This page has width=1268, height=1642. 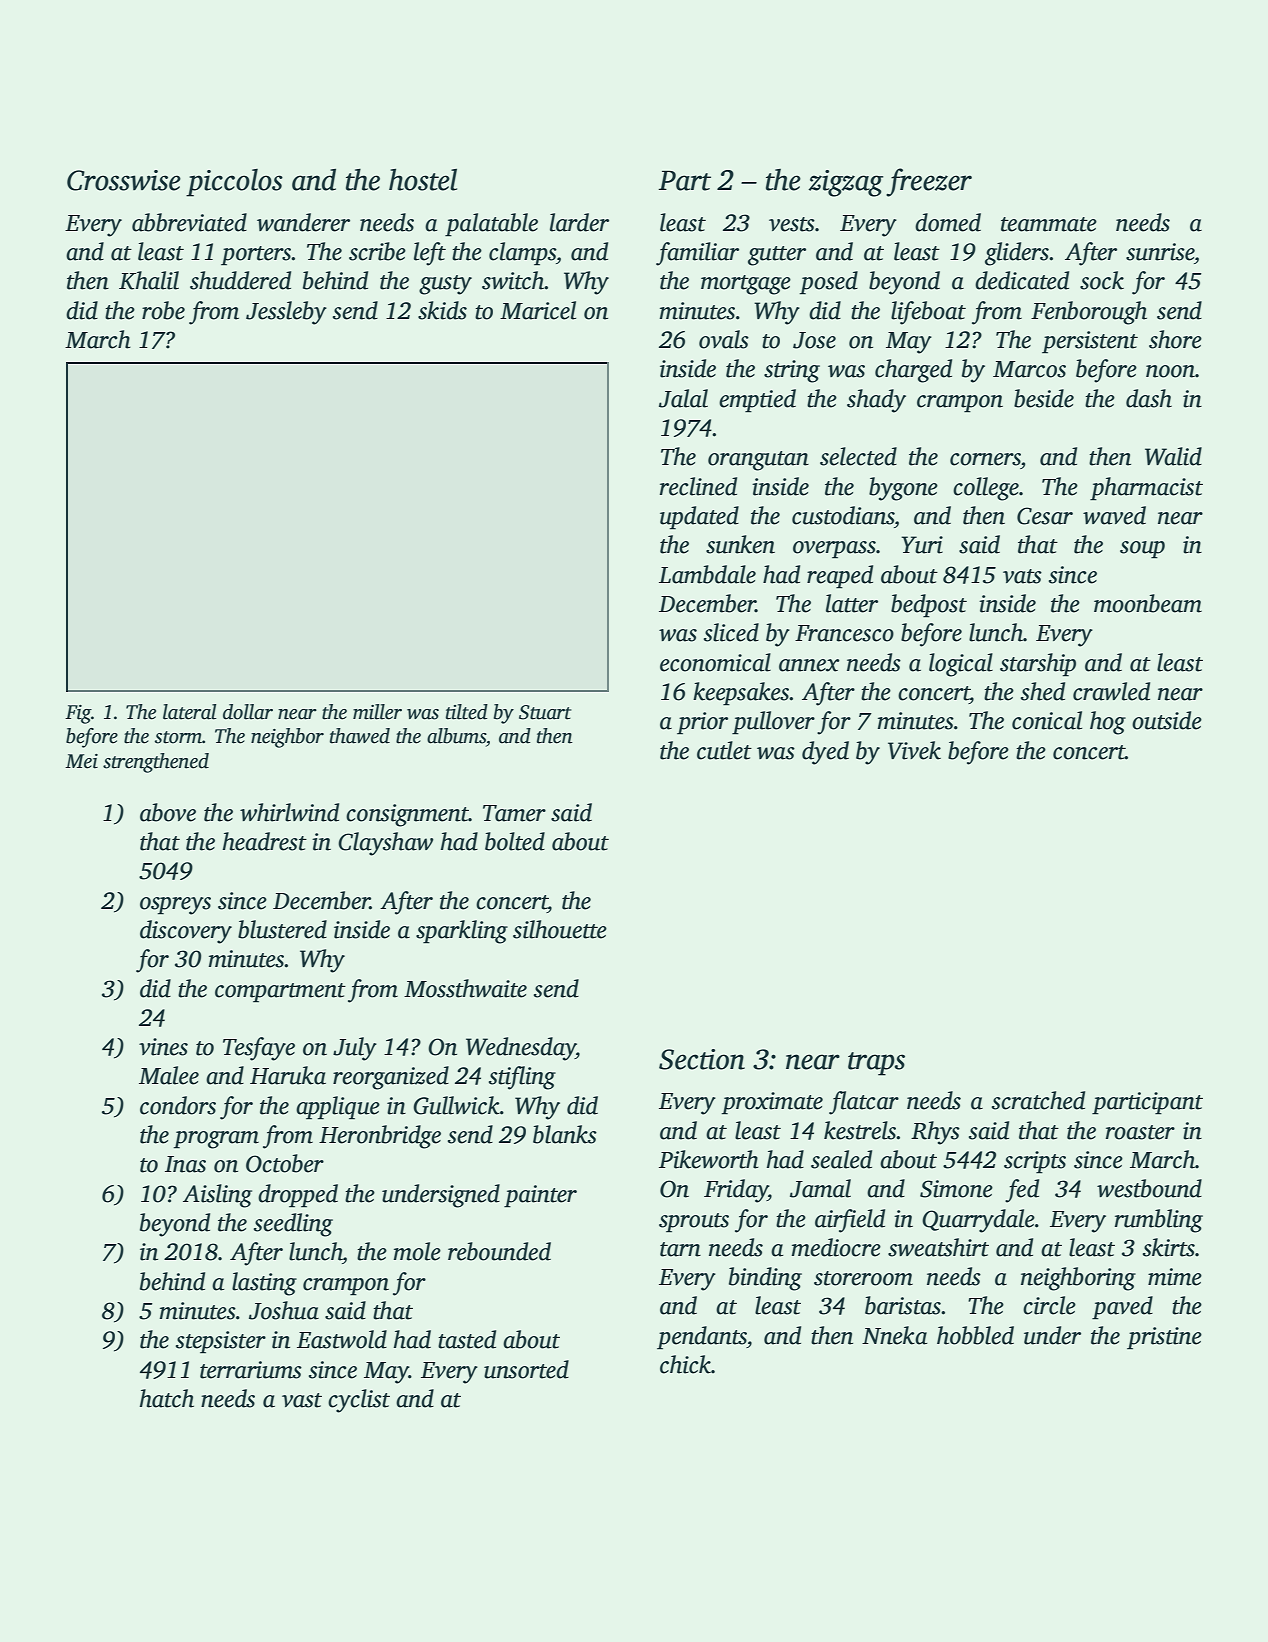 What do you see at coordinates (124, 180) in the page?
I see `Crosswise` at bounding box center [124, 180].
